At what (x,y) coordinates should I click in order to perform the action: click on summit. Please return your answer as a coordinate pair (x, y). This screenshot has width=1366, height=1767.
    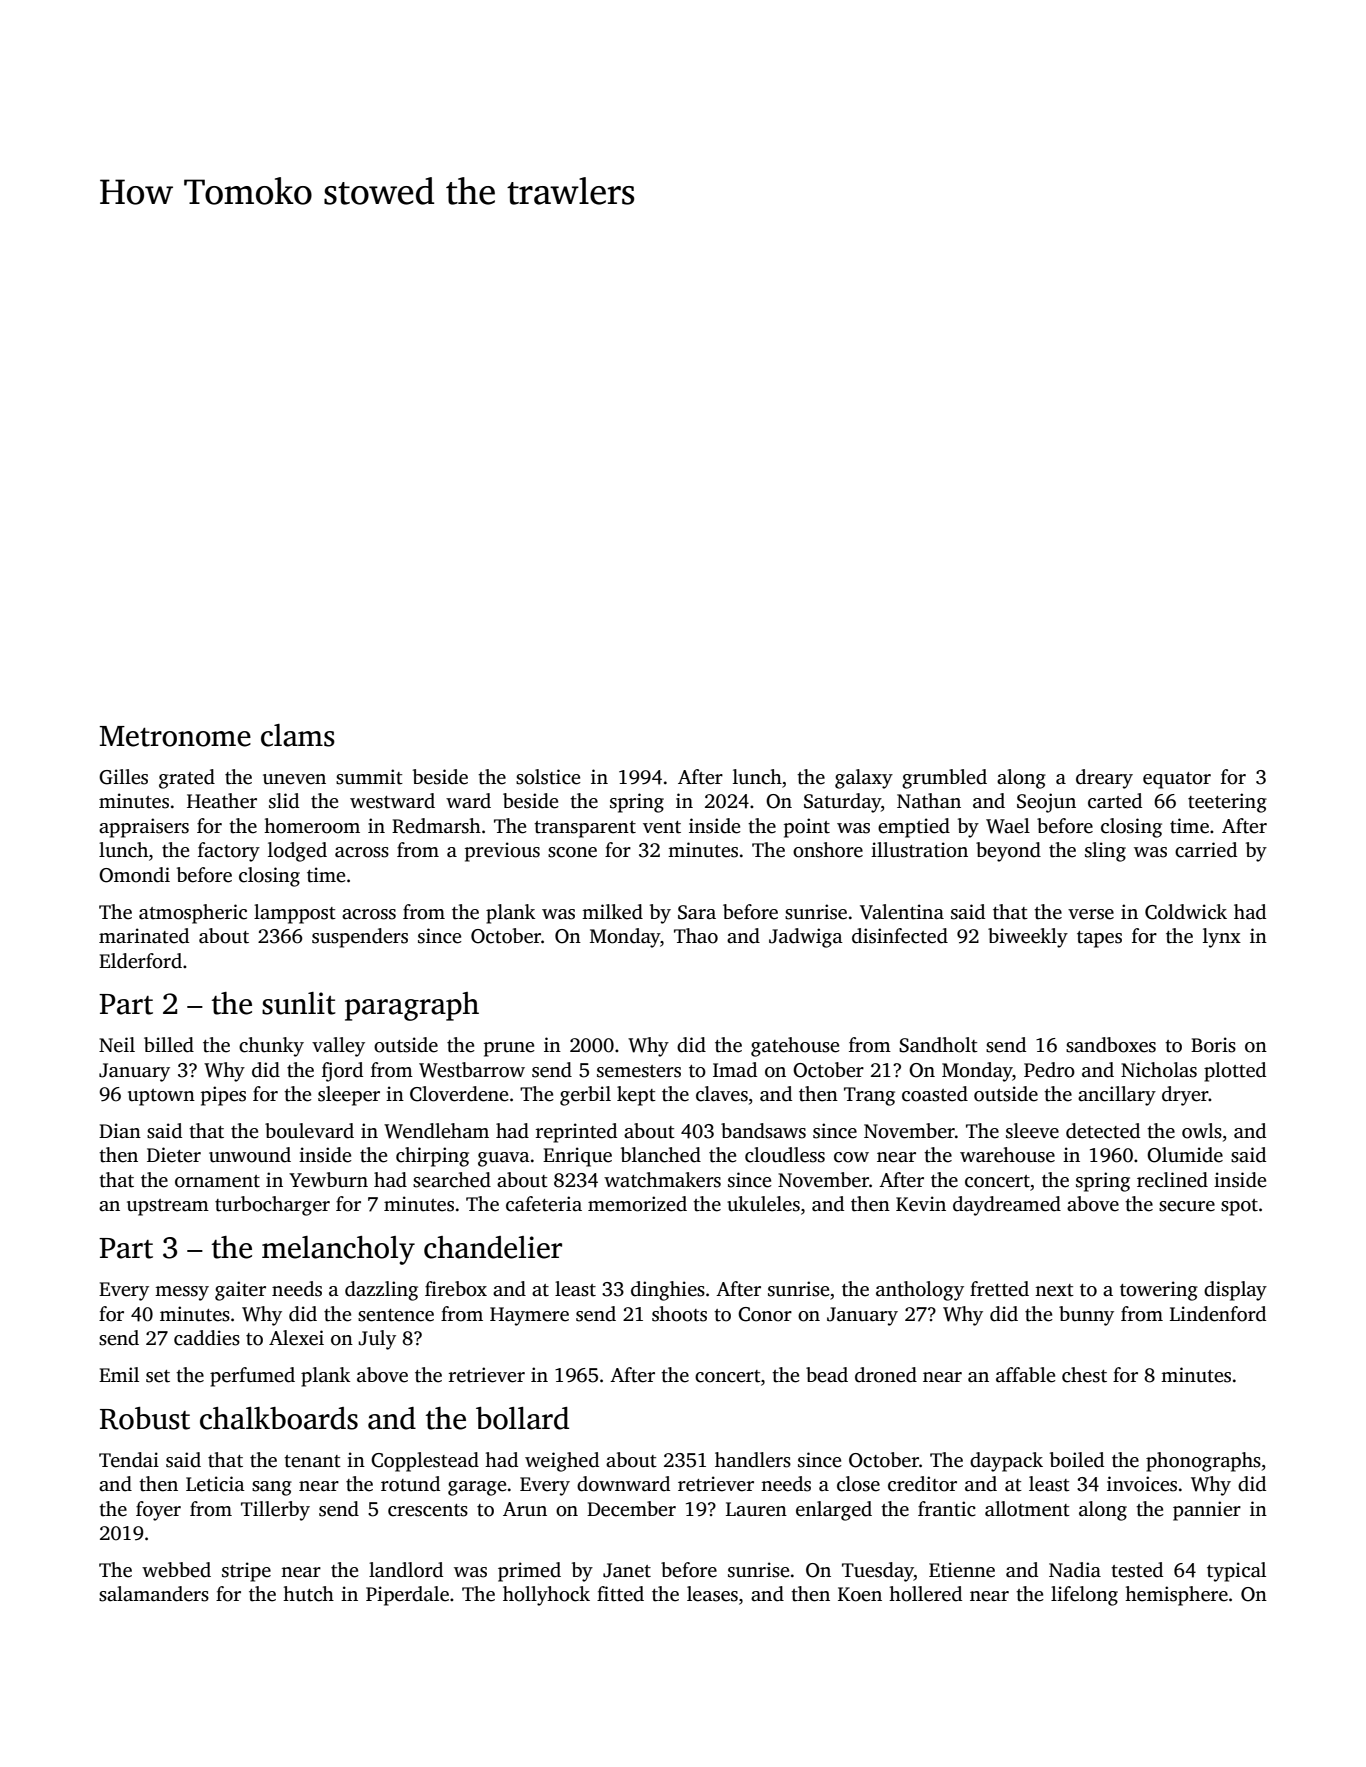
    Looking at the image, I should click on (369, 777).
